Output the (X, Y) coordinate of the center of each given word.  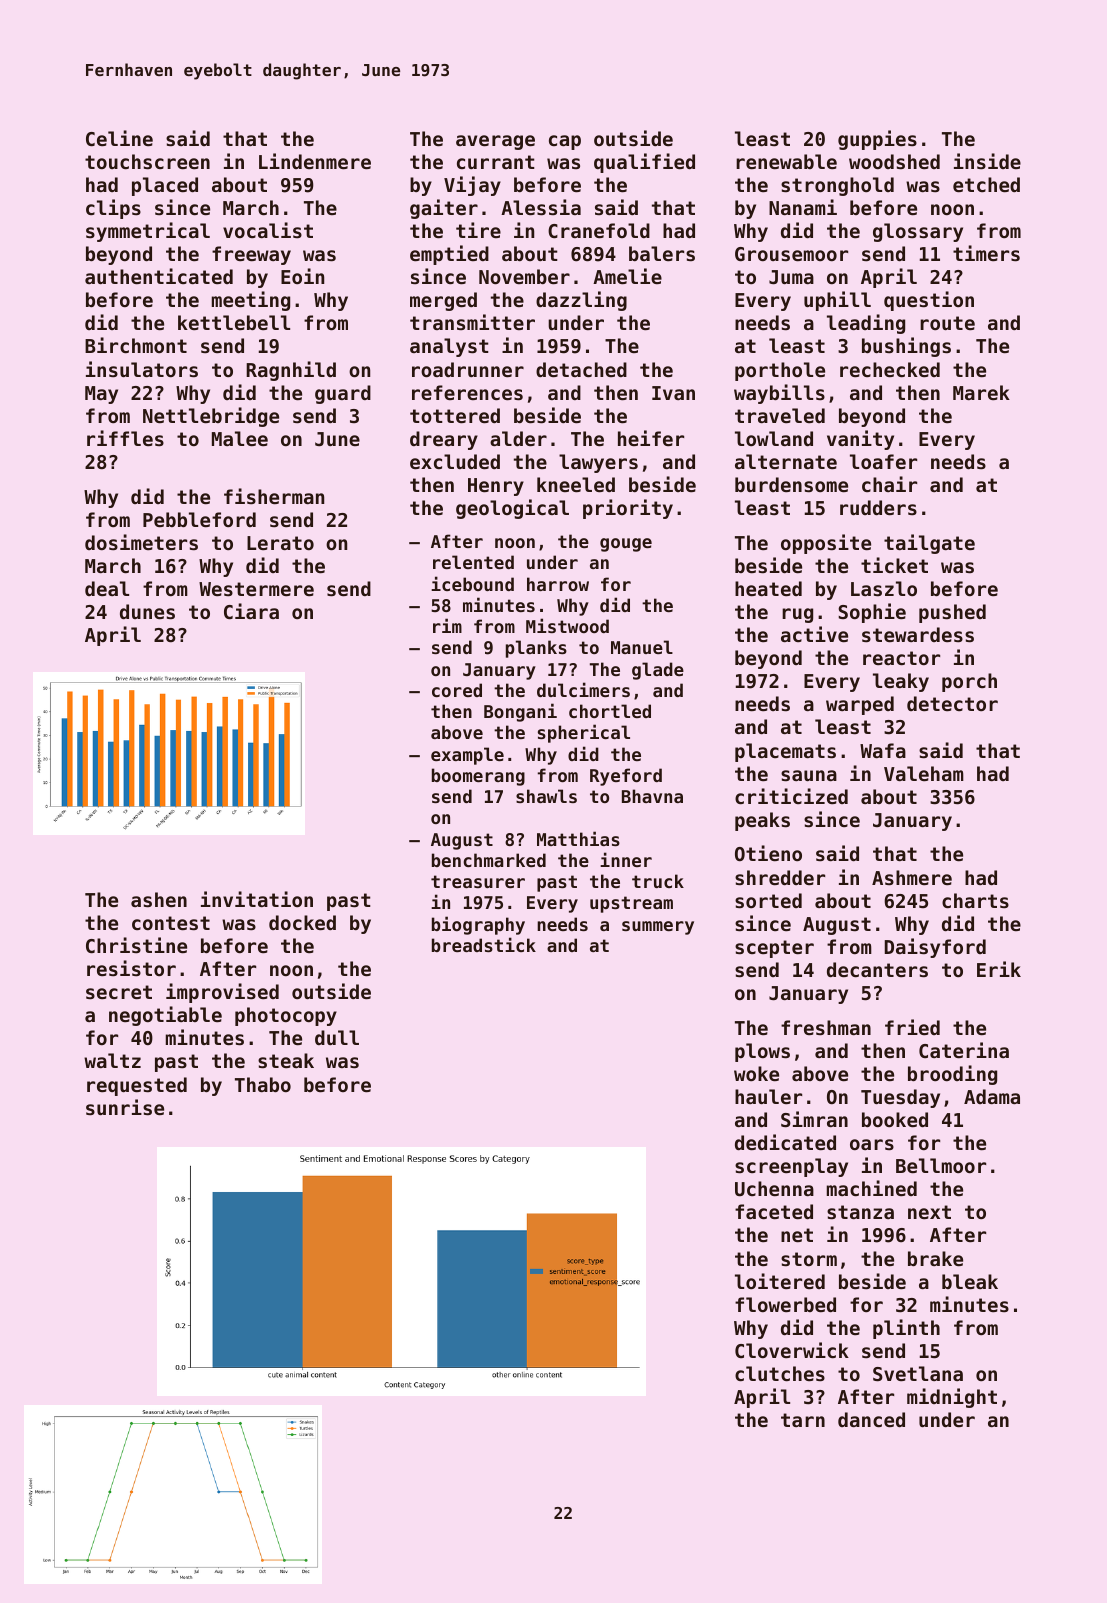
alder (518, 439)
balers (662, 253)
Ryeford (626, 777)
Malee (240, 438)
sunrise (125, 1107)
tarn (803, 1420)
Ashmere (912, 878)
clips (113, 209)
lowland (774, 438)
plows (762, 1052)
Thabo (263, 1084)
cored (457, 690)
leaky (901, 682)
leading (866, 324)
